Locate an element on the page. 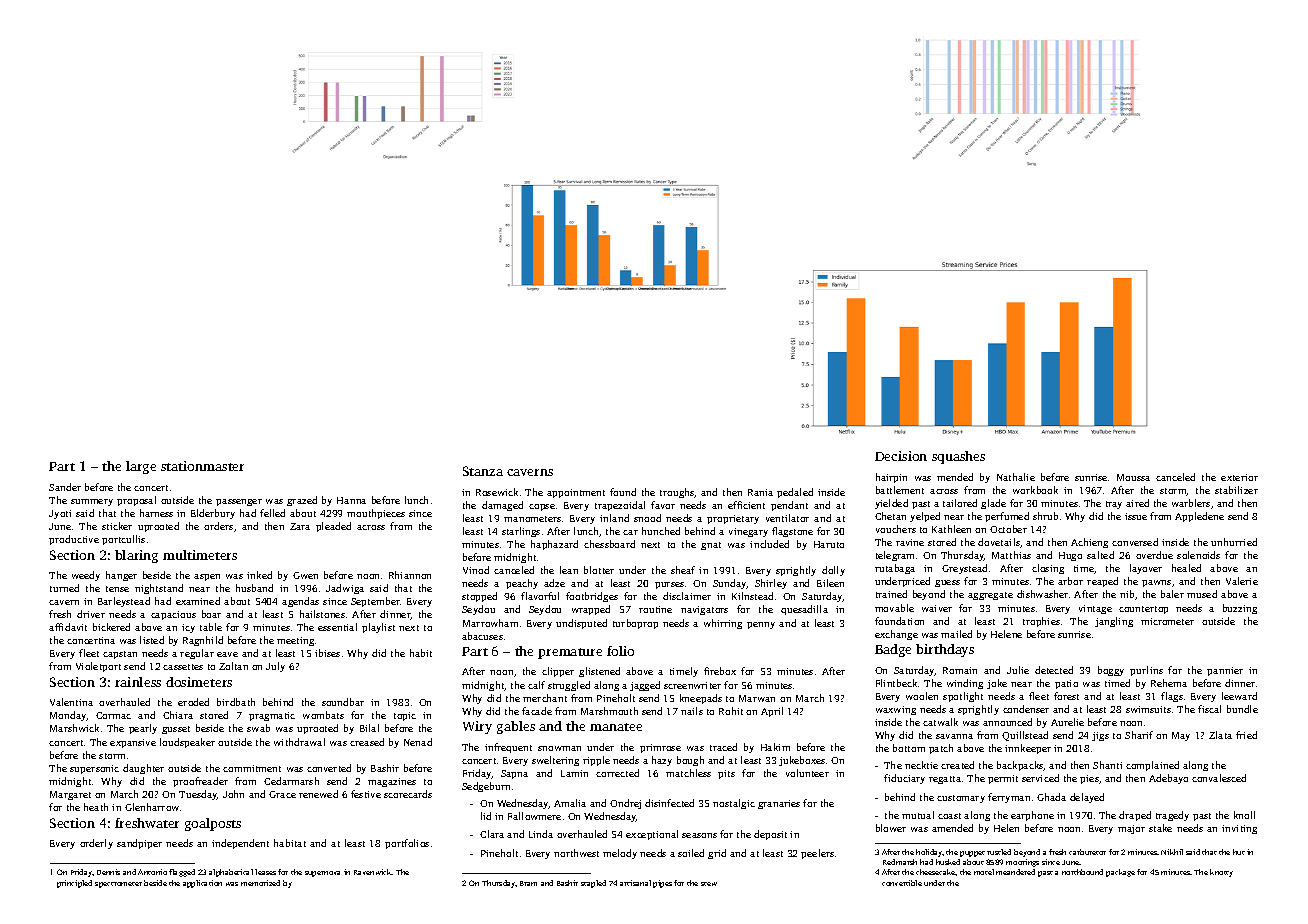  regular is located at coordinates (197, 654).
